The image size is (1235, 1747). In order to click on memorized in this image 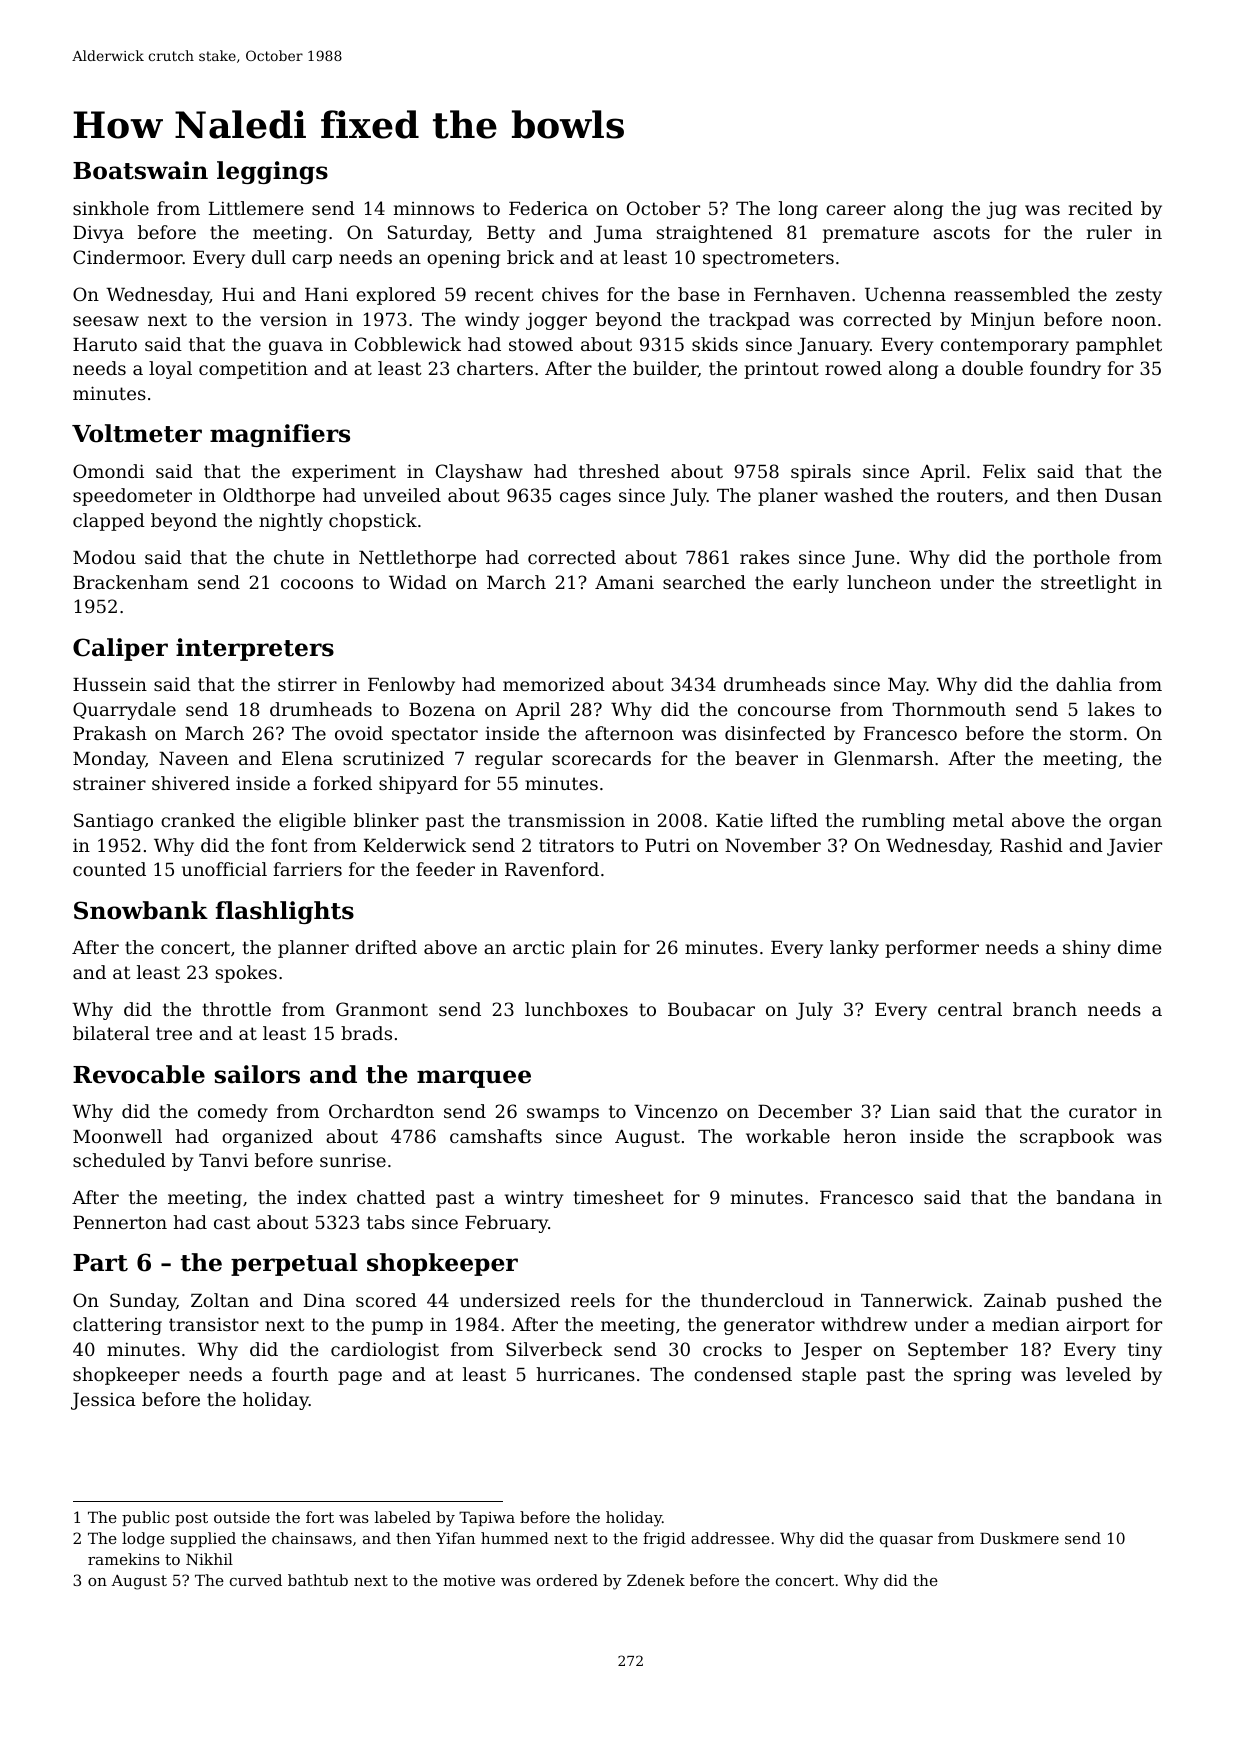, I will do `click(554, 684)`.
